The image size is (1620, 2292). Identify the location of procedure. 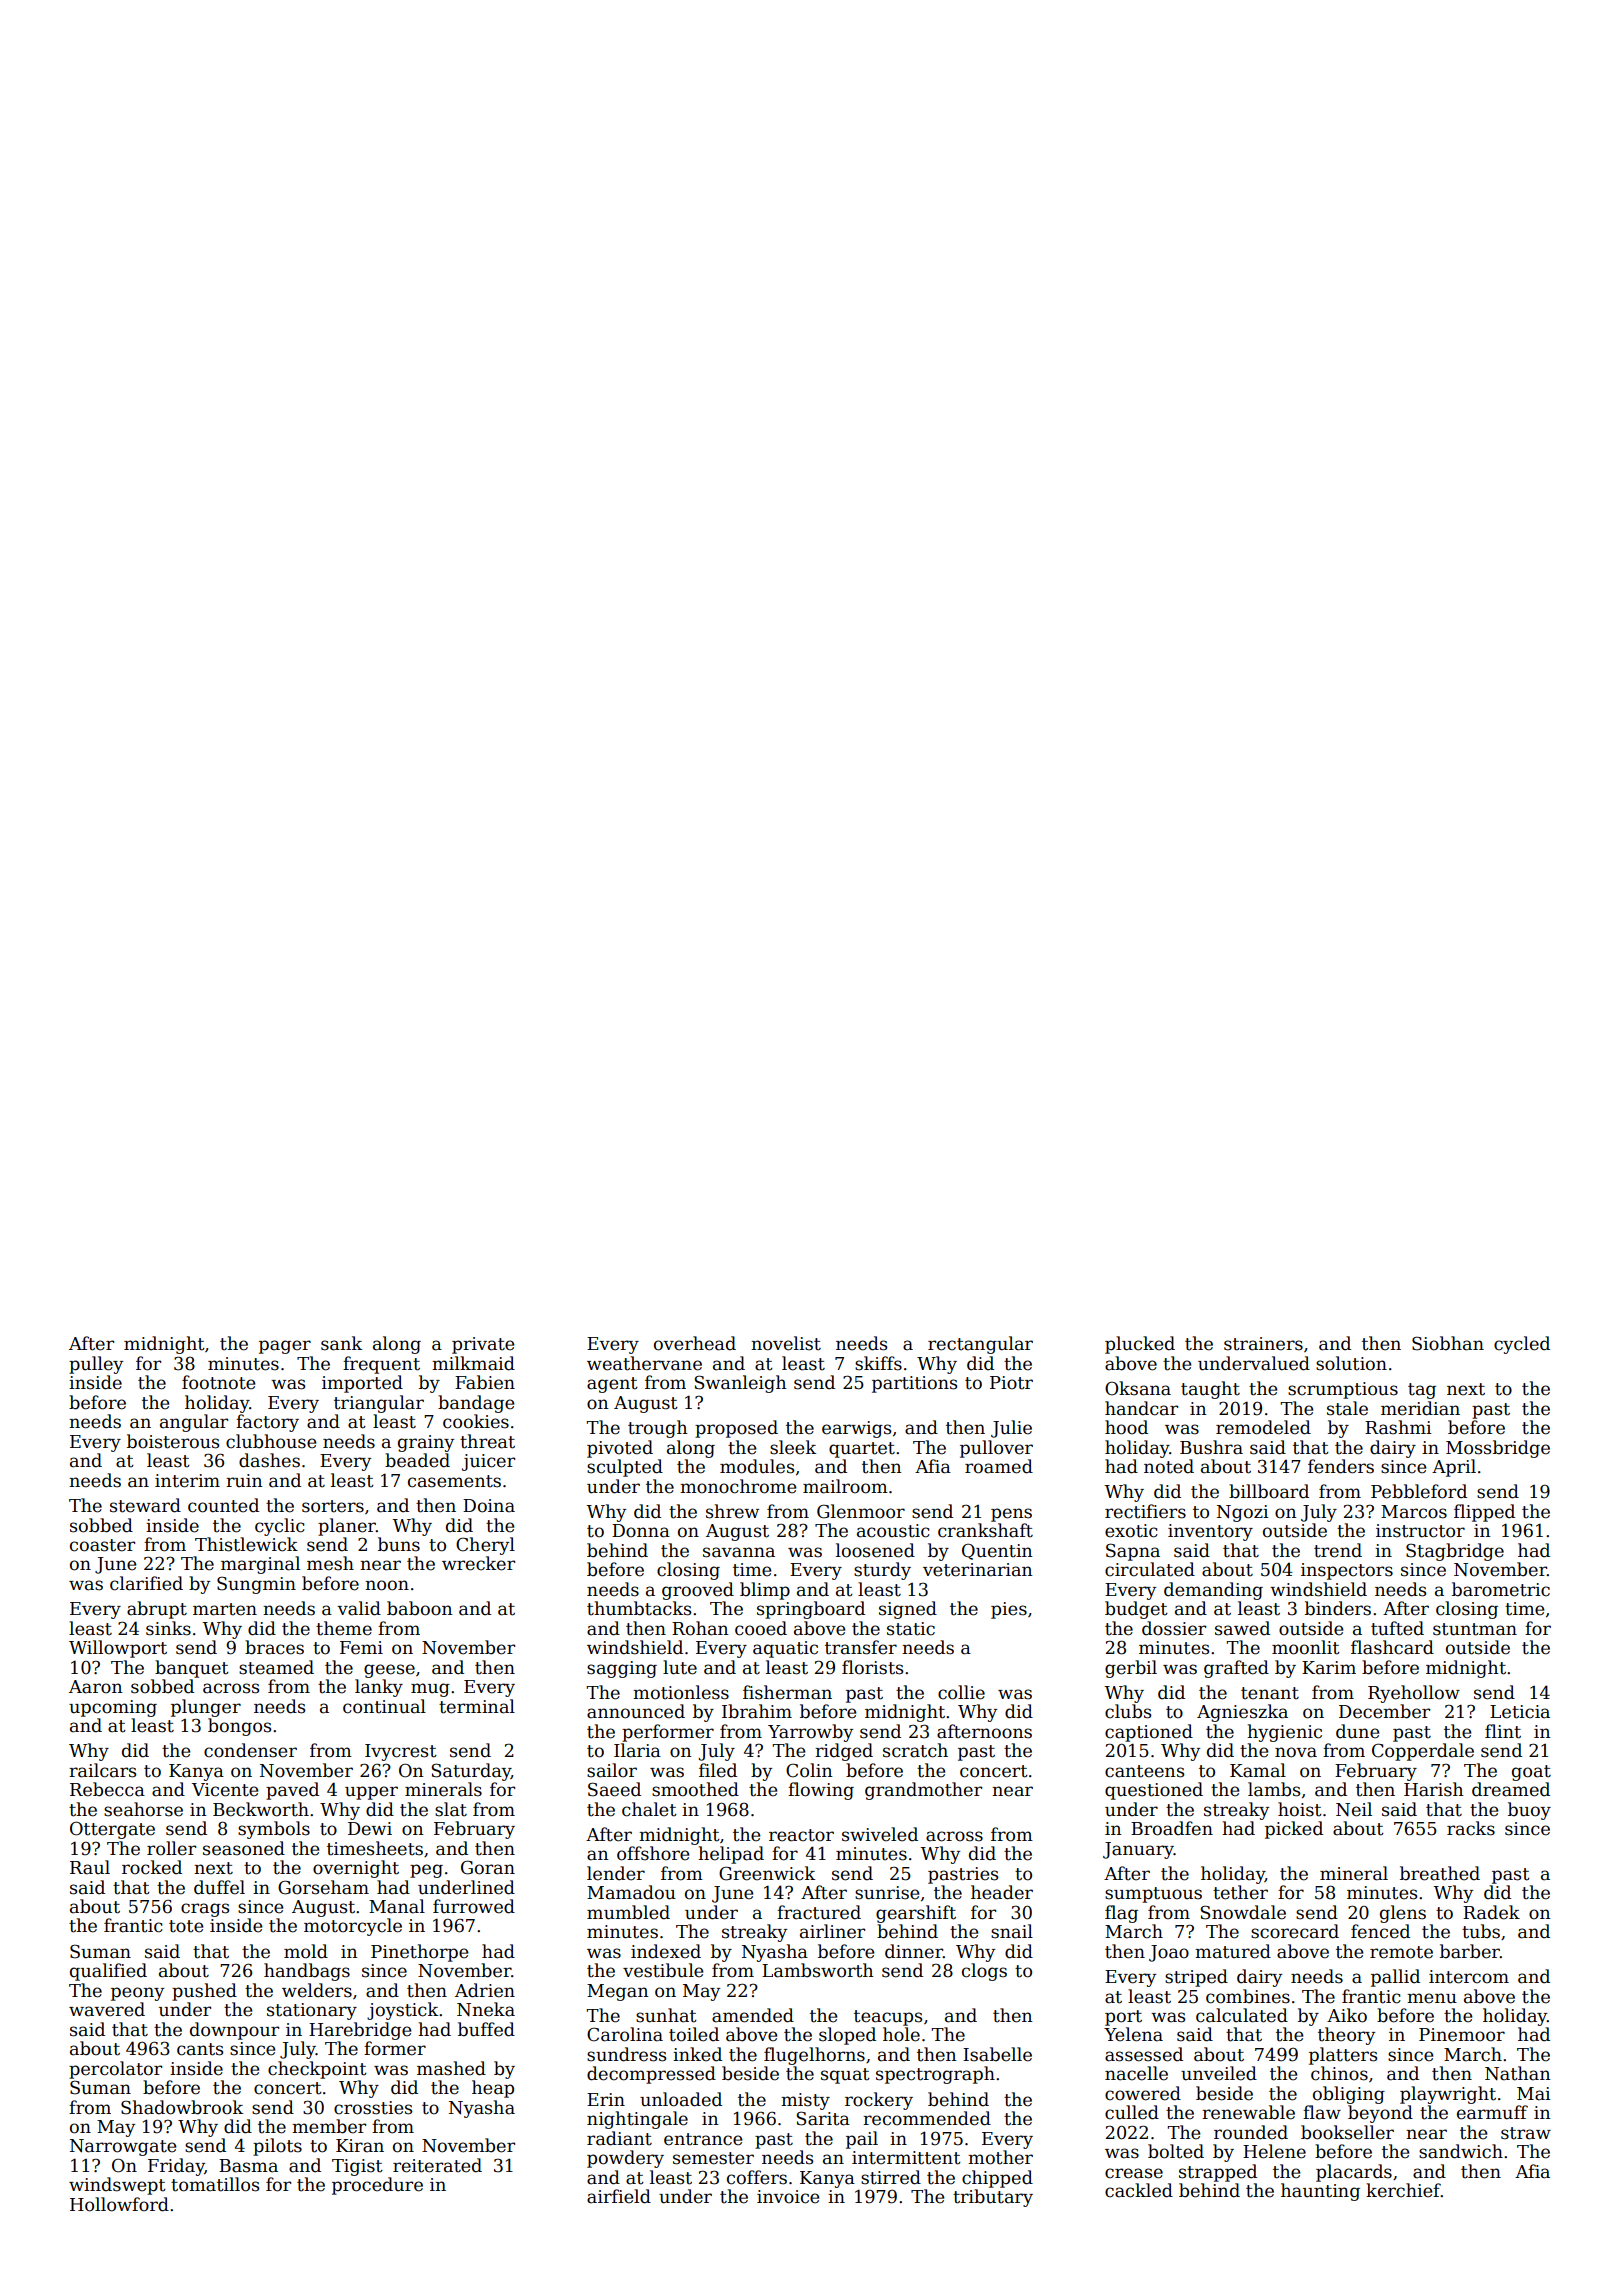
(377, 2186).
